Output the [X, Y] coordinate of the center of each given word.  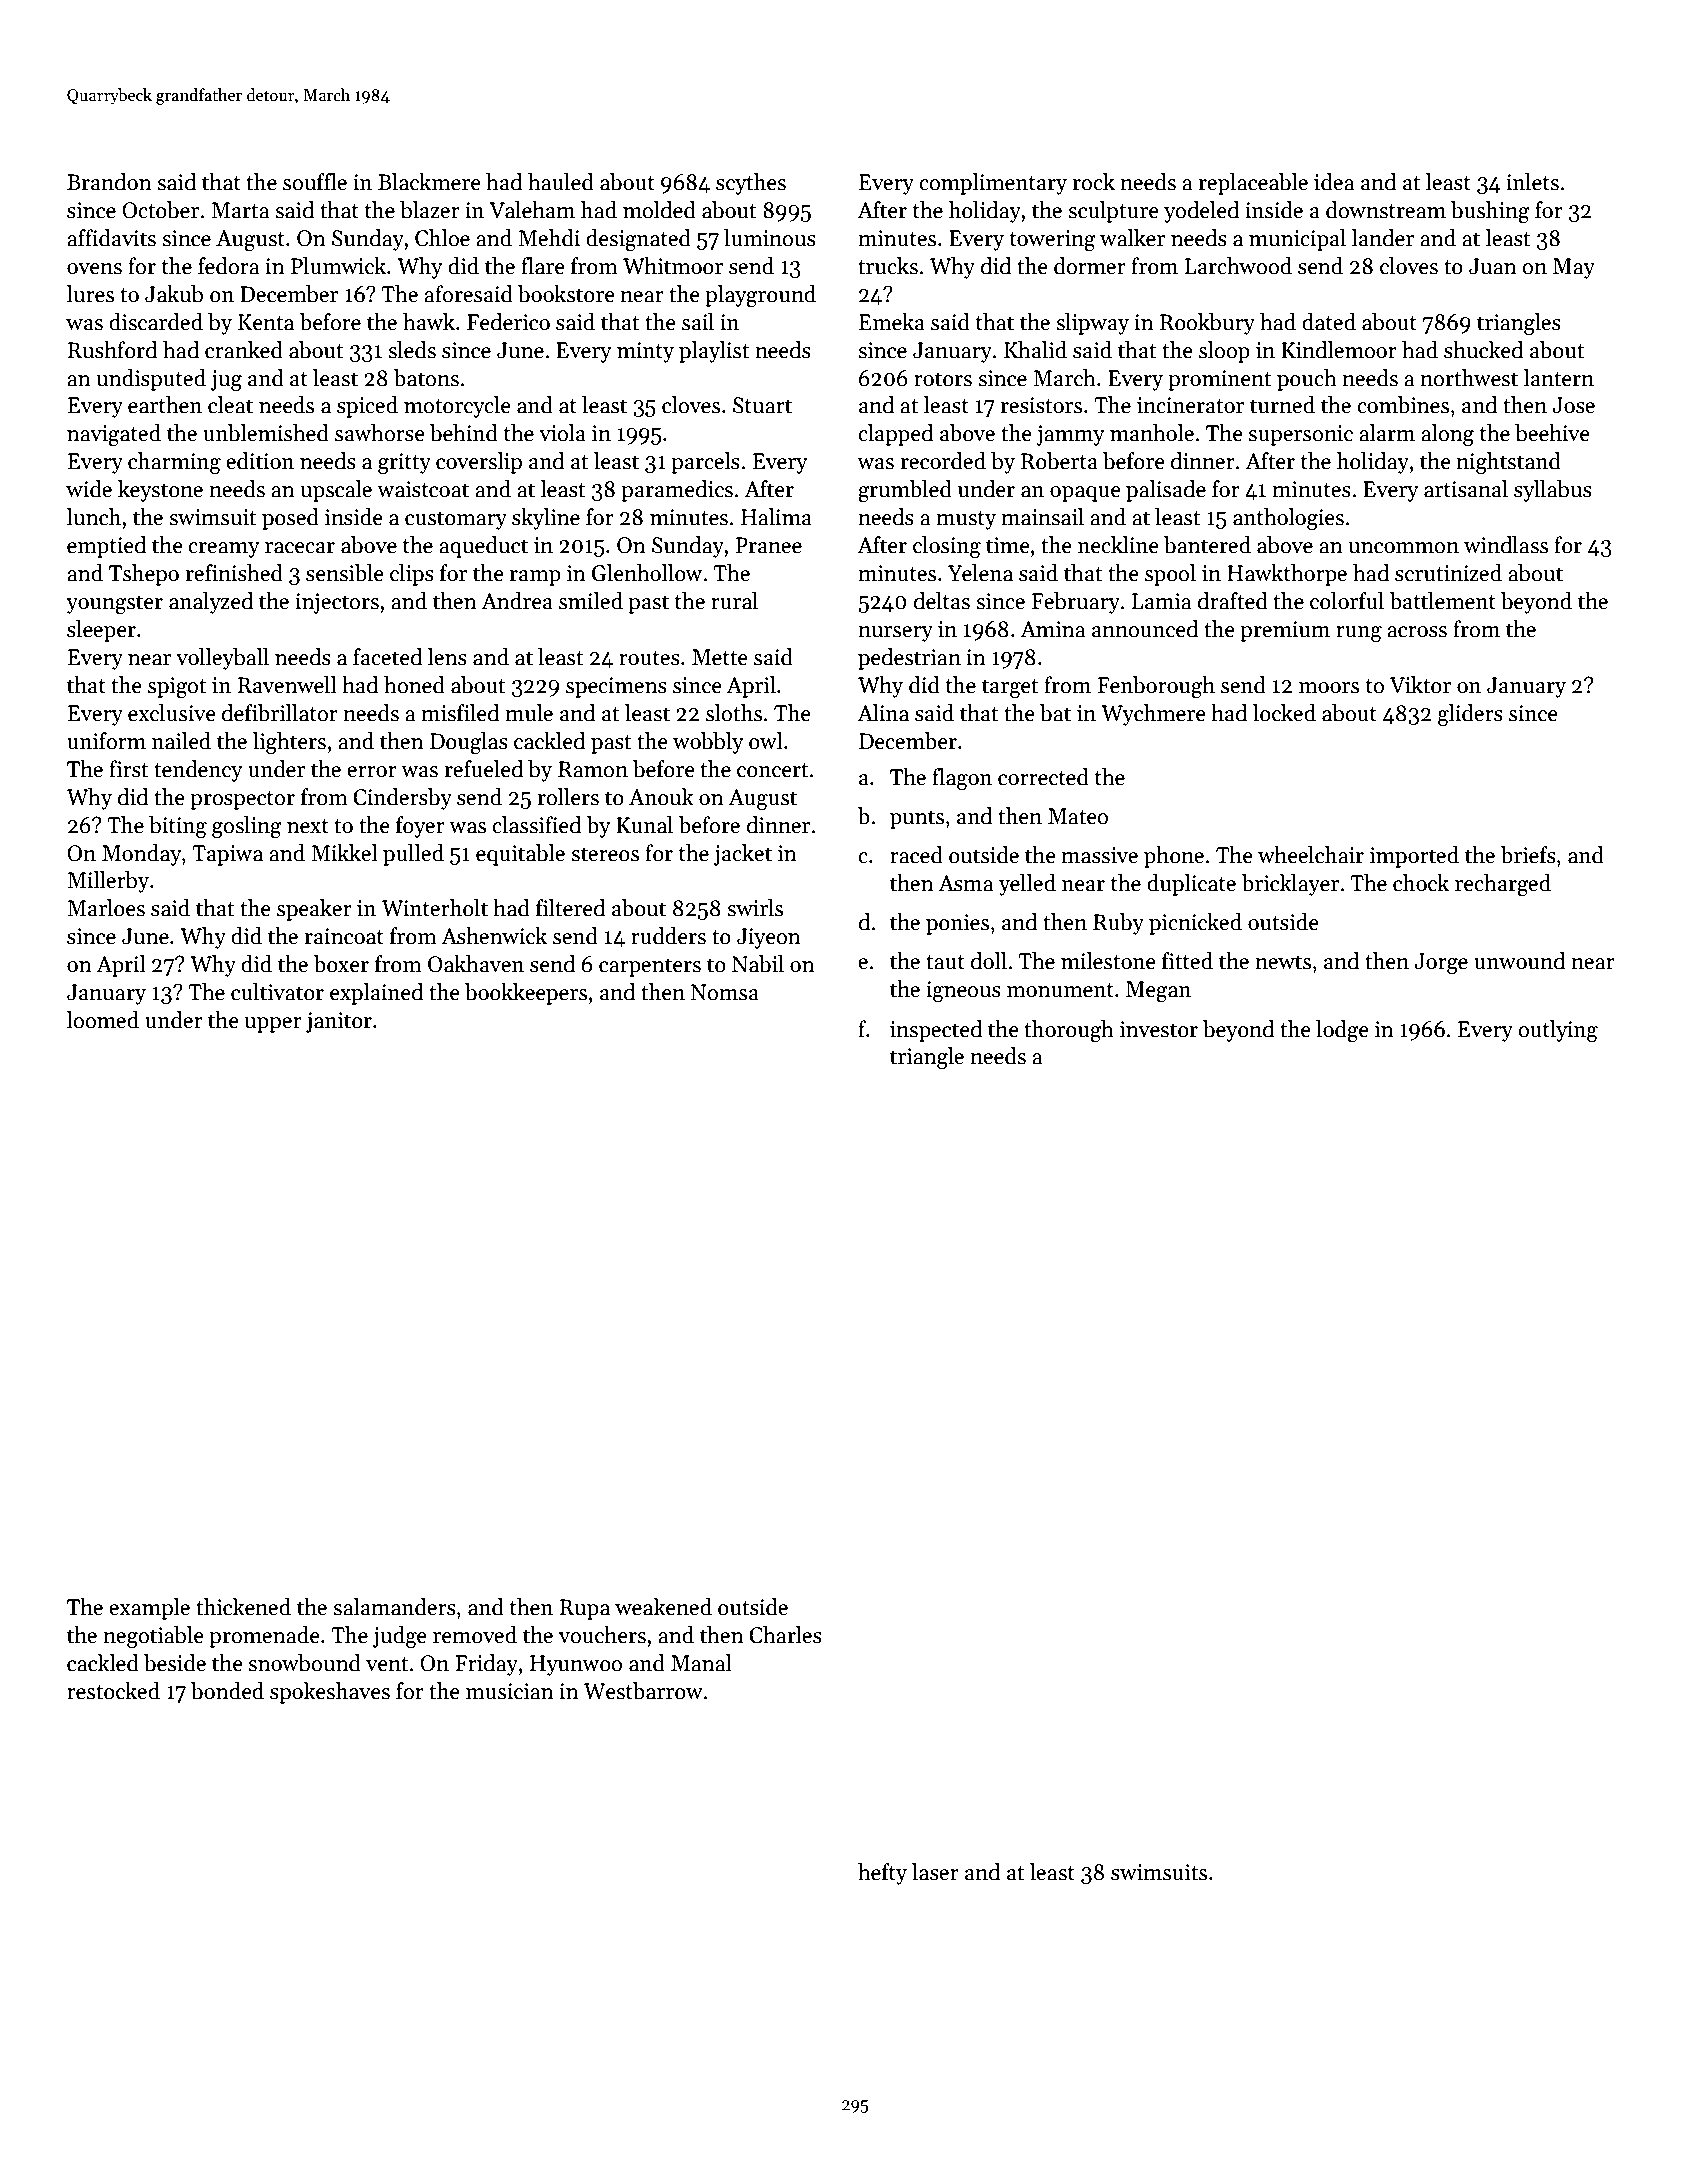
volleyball [222, 659]
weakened [663, 1607]
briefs [1528, 855]
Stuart [762, 405]
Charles [785, 1635]
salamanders [394, 1607]
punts [917, 819]
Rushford [112, 350]
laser [935, 1872]
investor [1159, 1029]
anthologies [1288, 519]
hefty [882, 1874]
